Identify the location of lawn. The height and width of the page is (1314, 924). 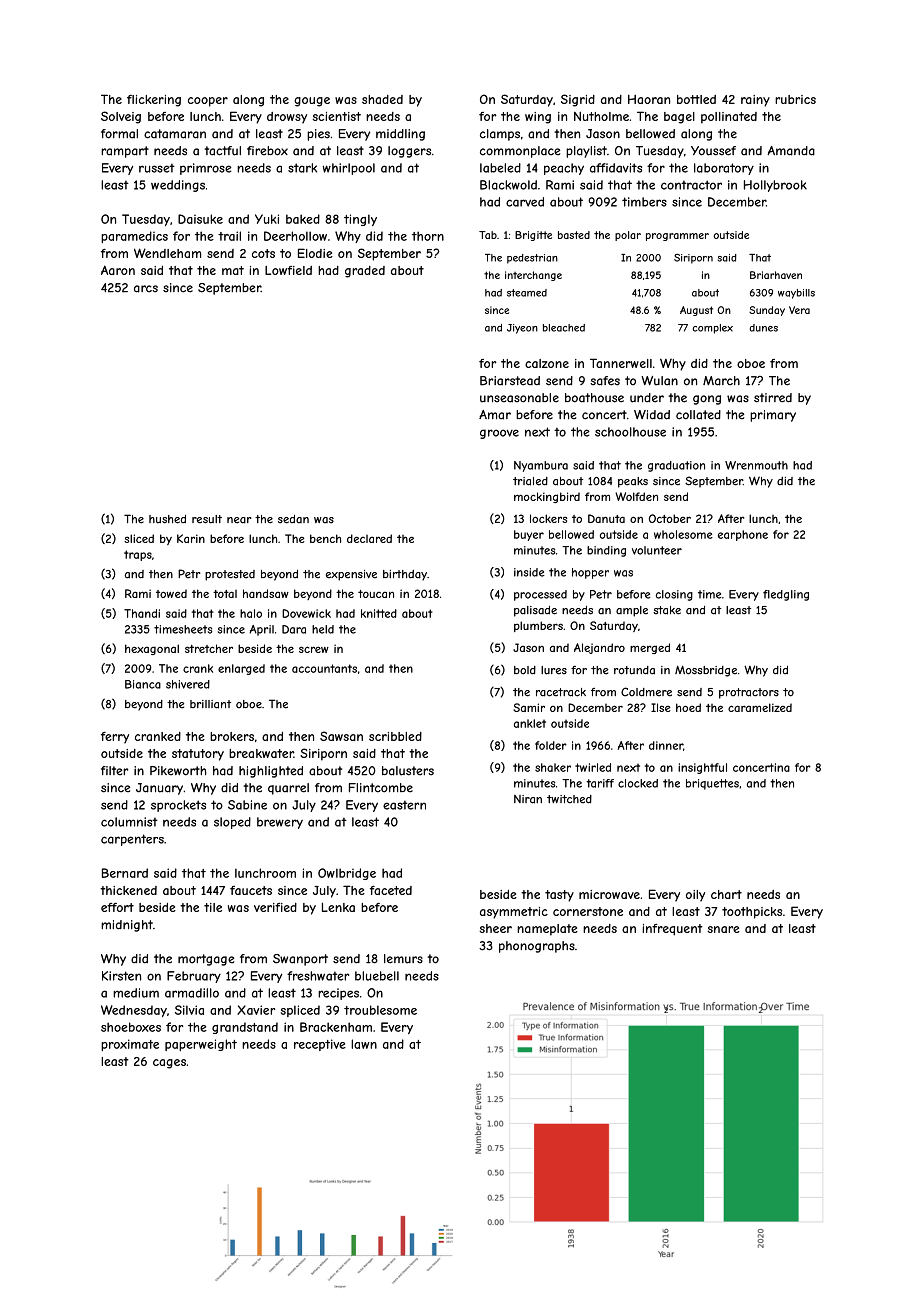
(364, 1044).
